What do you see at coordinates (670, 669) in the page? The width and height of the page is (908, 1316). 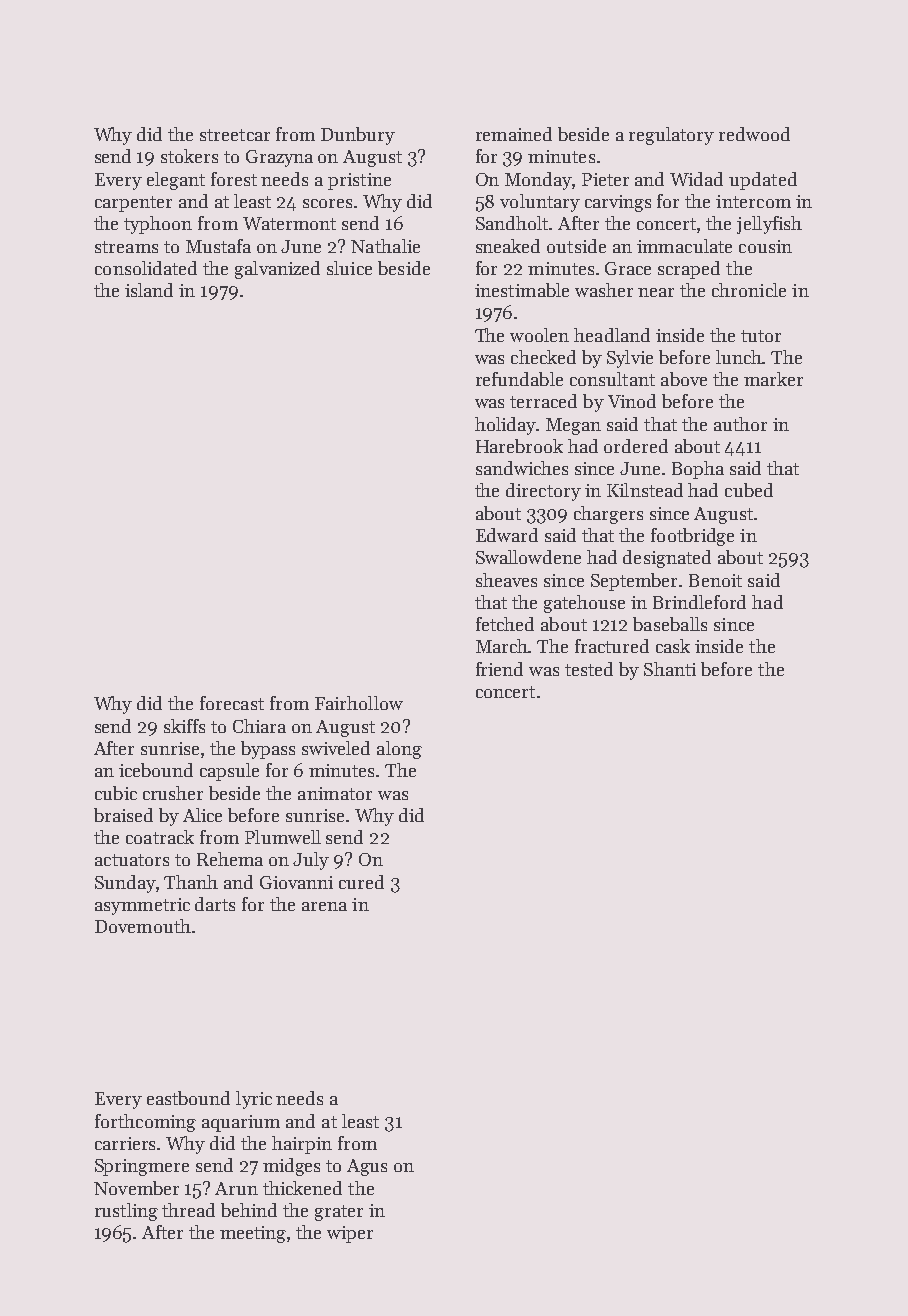 I see `Shanti` at bounding box center [670, 669].
